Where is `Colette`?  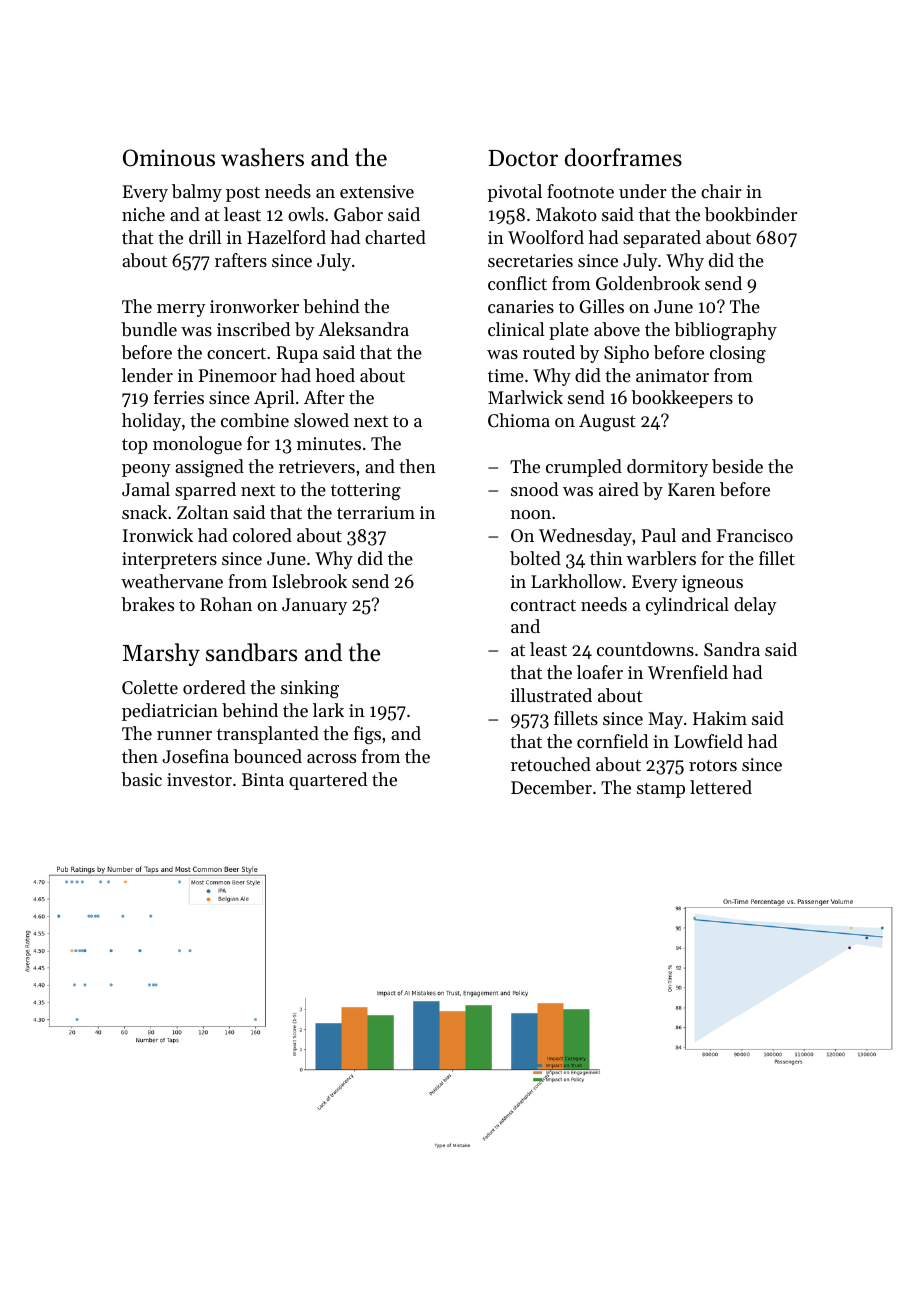
Colette is located at coordinates (150, 687).
